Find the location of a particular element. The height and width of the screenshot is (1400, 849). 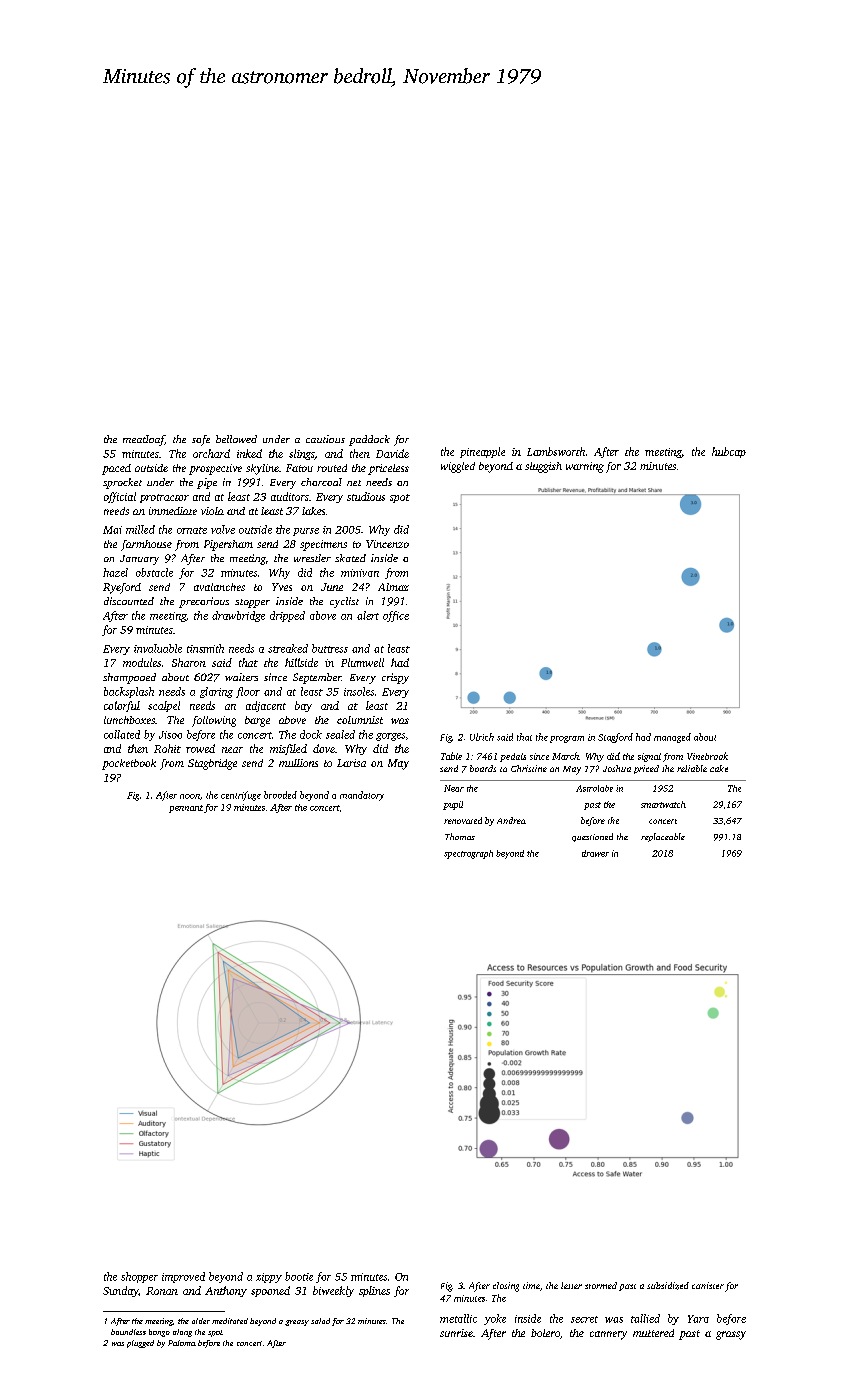

bolero is located at coordinates (545, 1333).
